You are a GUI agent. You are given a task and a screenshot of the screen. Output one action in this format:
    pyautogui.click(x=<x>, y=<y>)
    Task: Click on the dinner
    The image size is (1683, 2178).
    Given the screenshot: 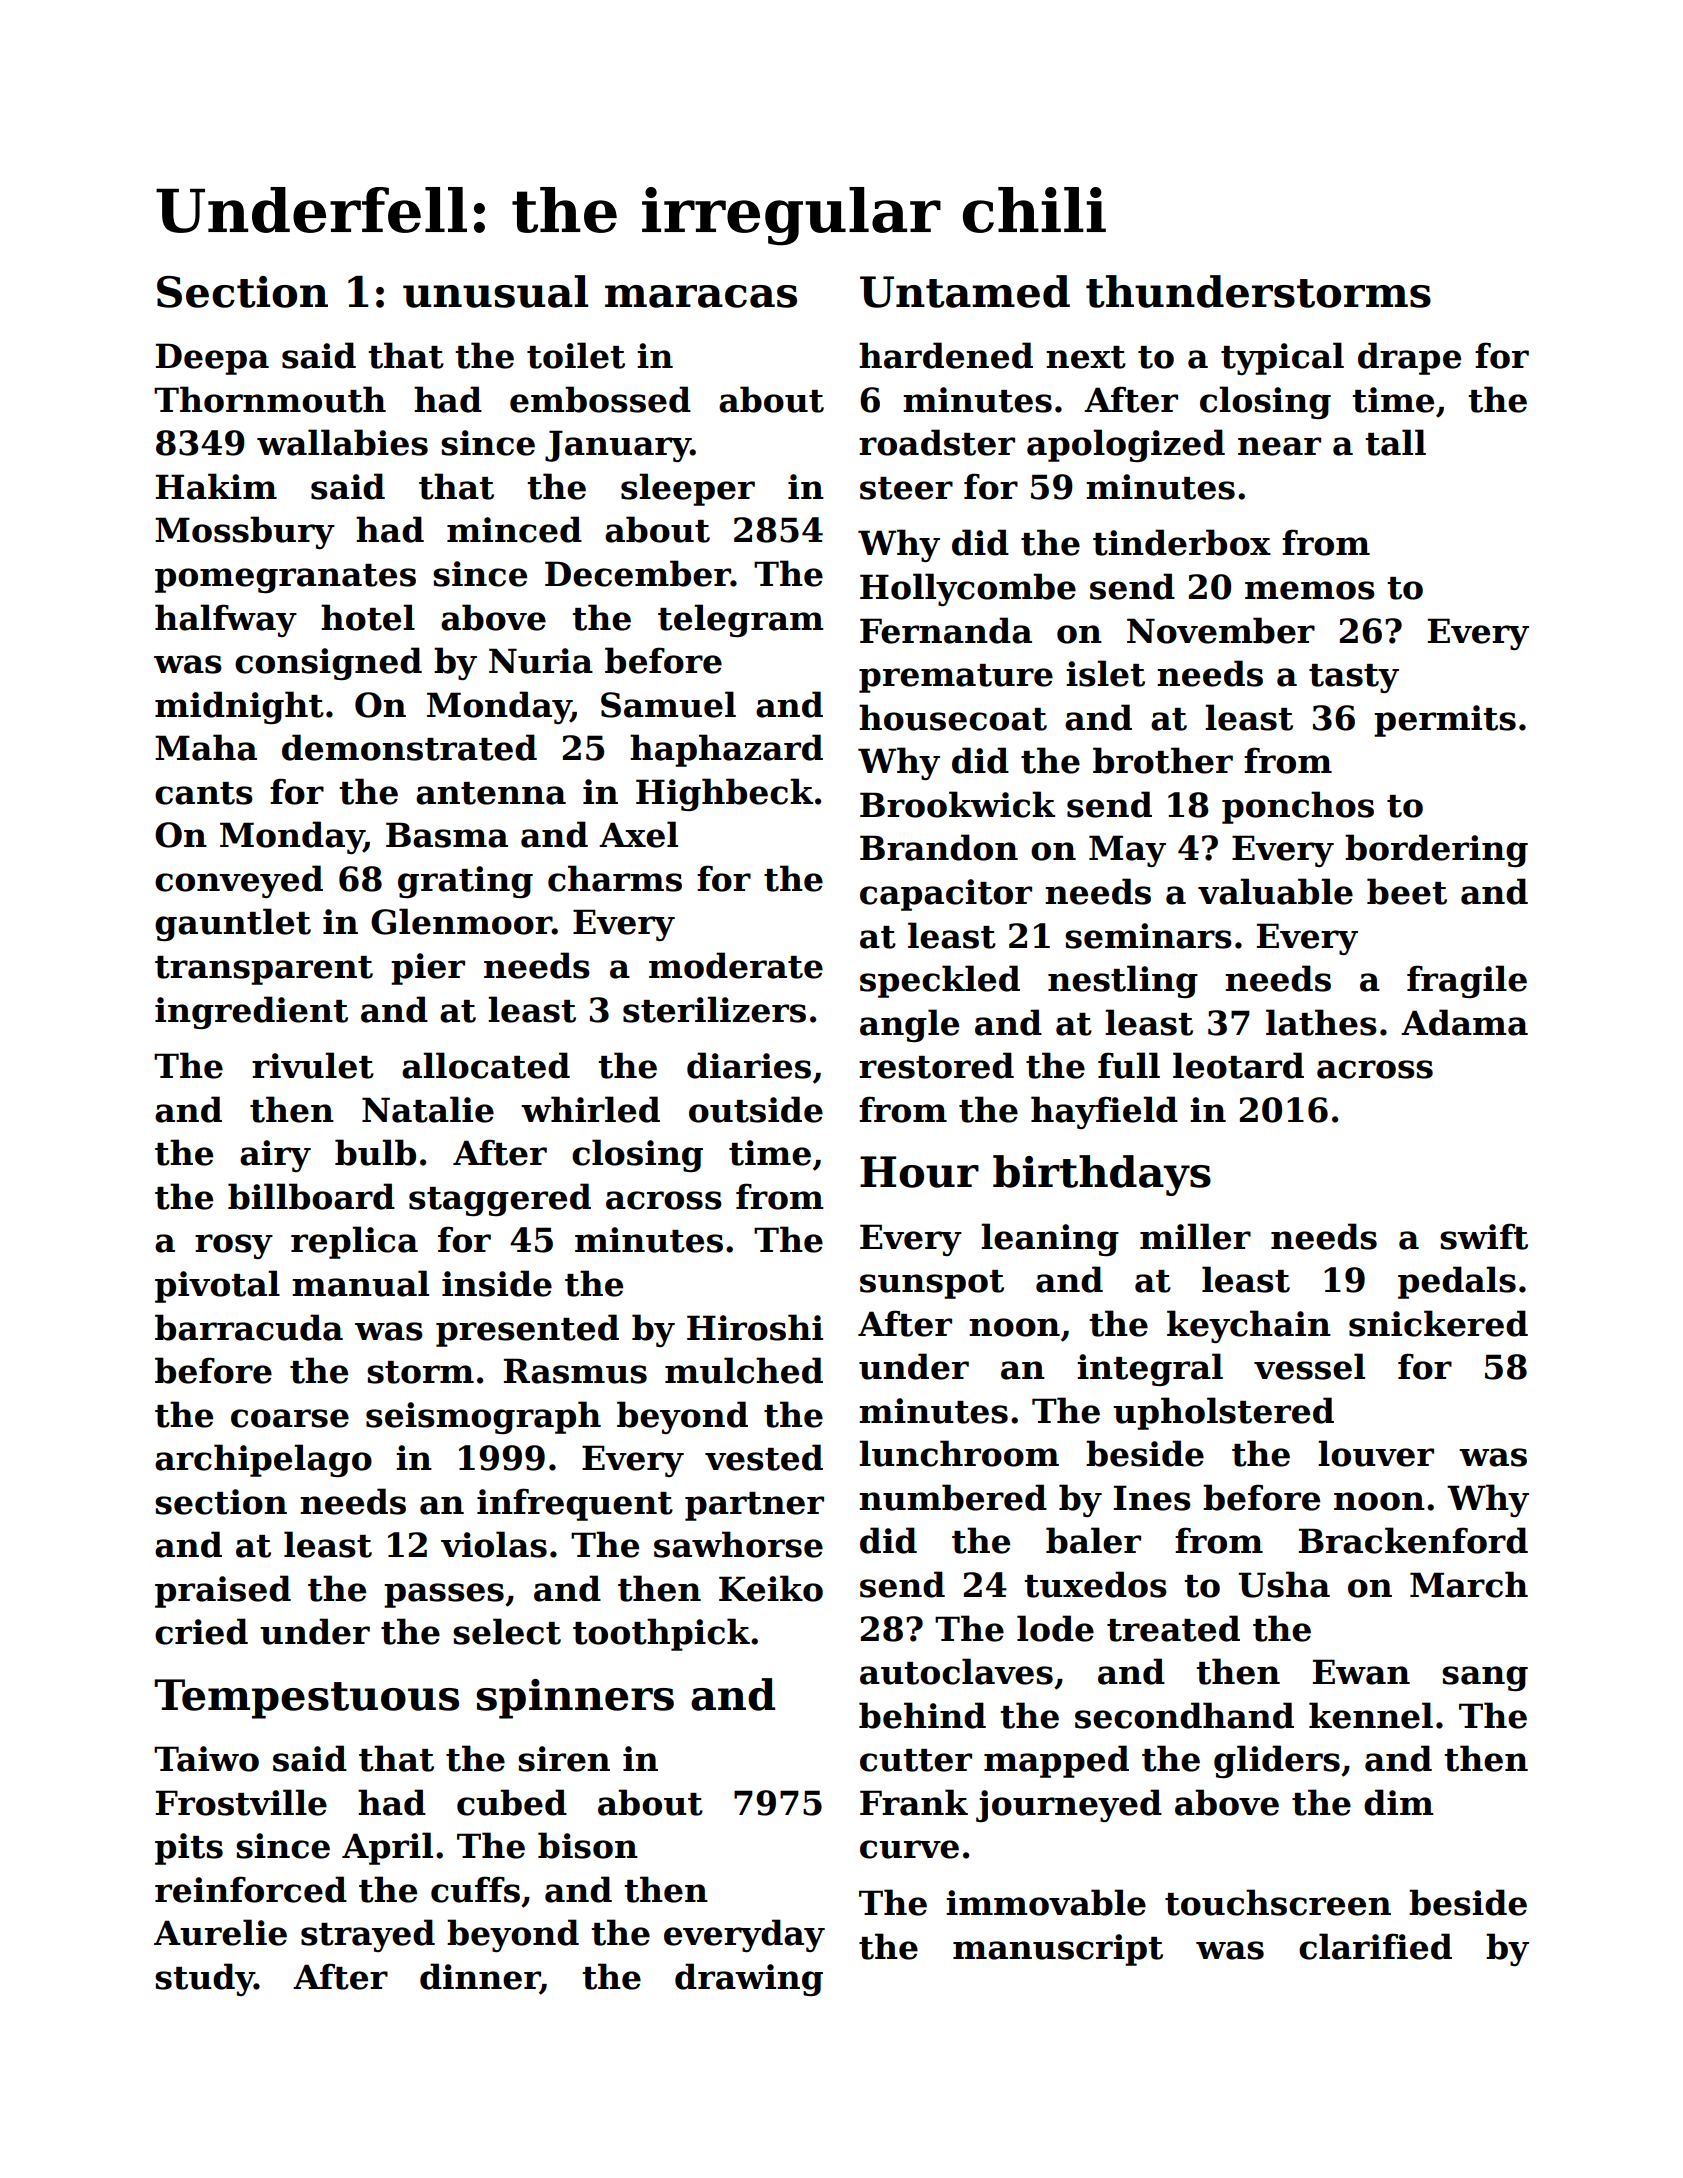 What is the action you would take?
    pyautogui.click(x=480, y=1977)
